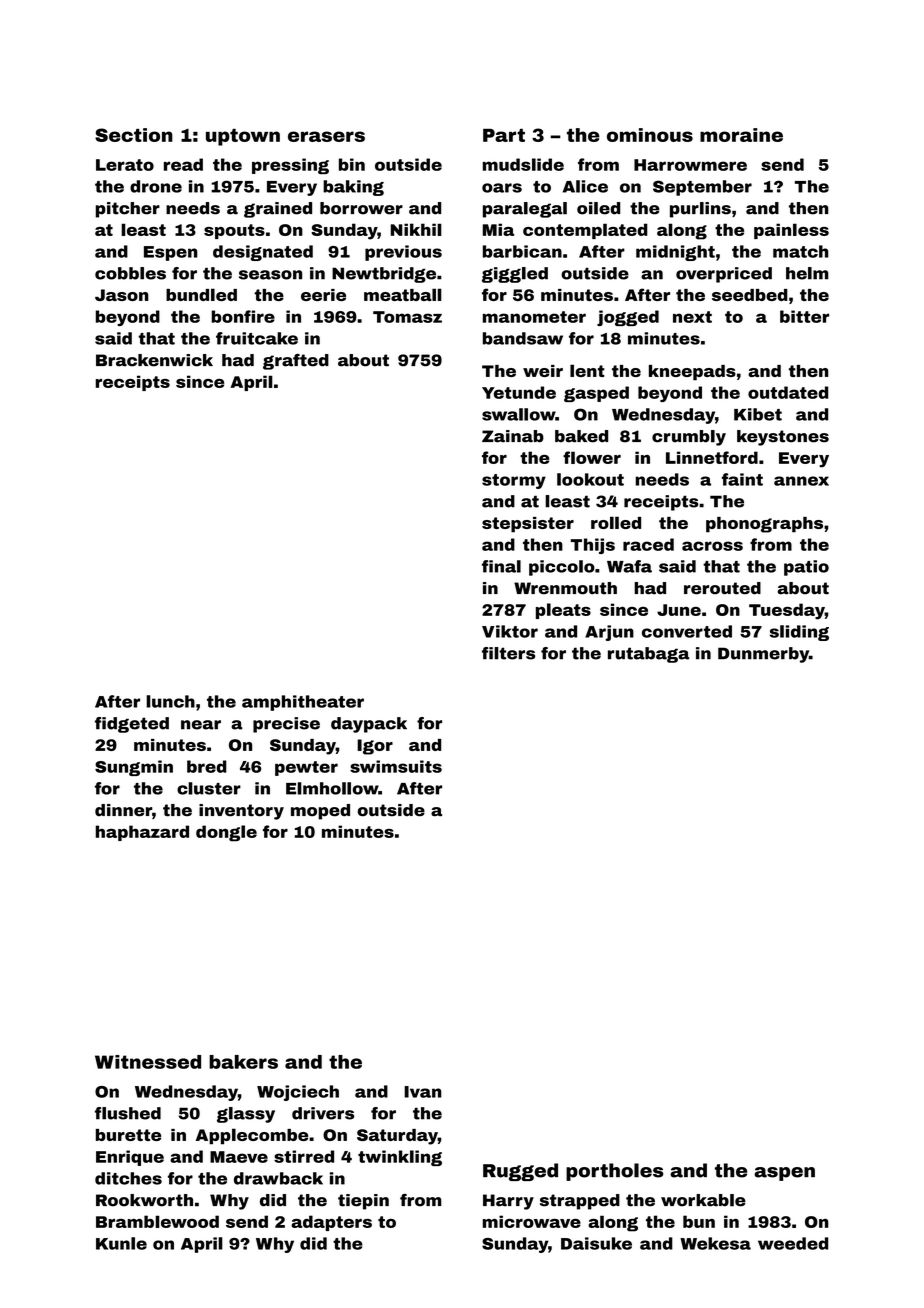 Image resolution: width=924 pixels, height=1308 pixels. What do you see at coordinates (121, 1243) in the screenshot?
I see `Kunle` at bounding box center [121, 1243].
